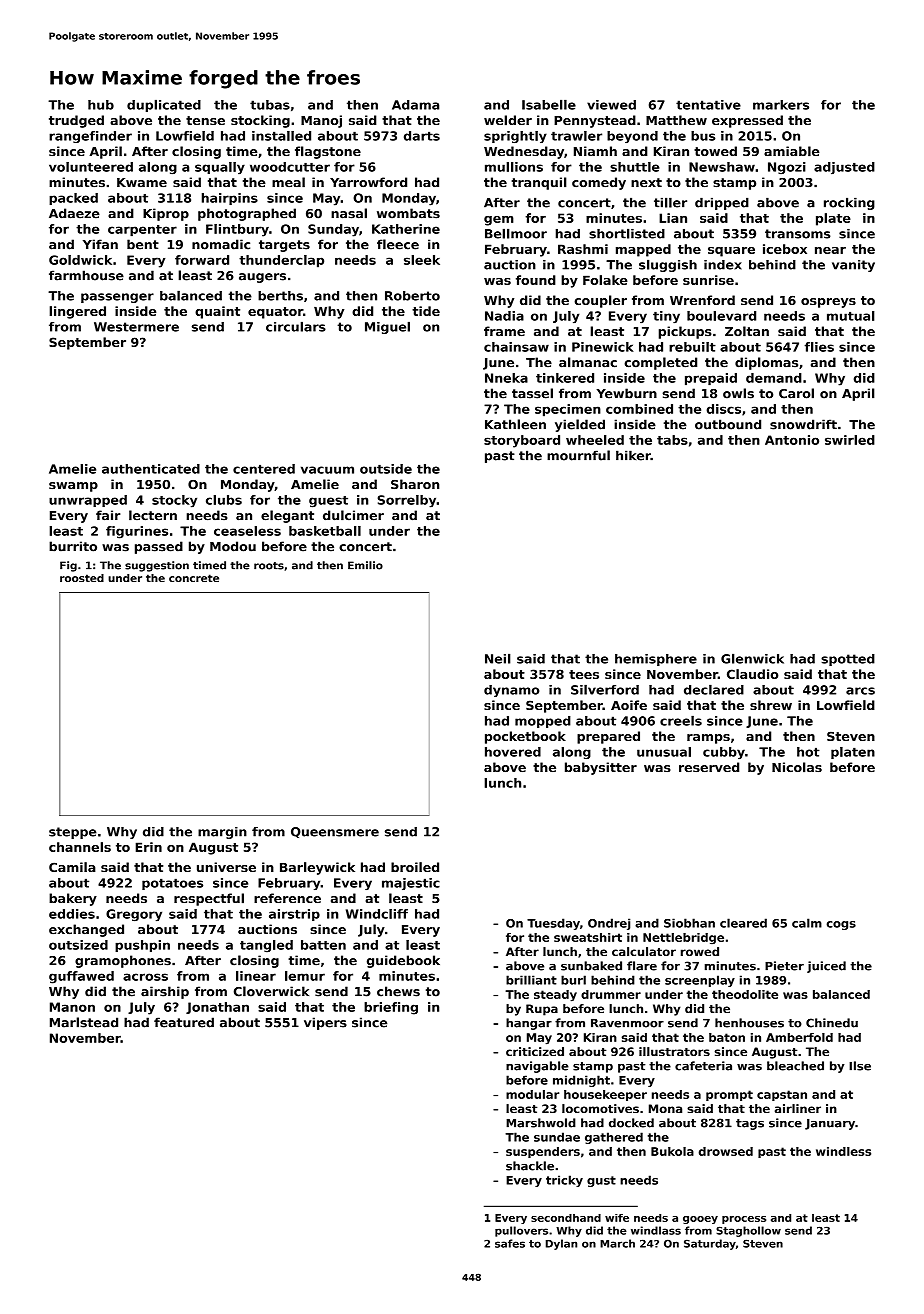 This screenshot has height=1314, width=924. I want to click on Pinewick, so click(603, 347).
